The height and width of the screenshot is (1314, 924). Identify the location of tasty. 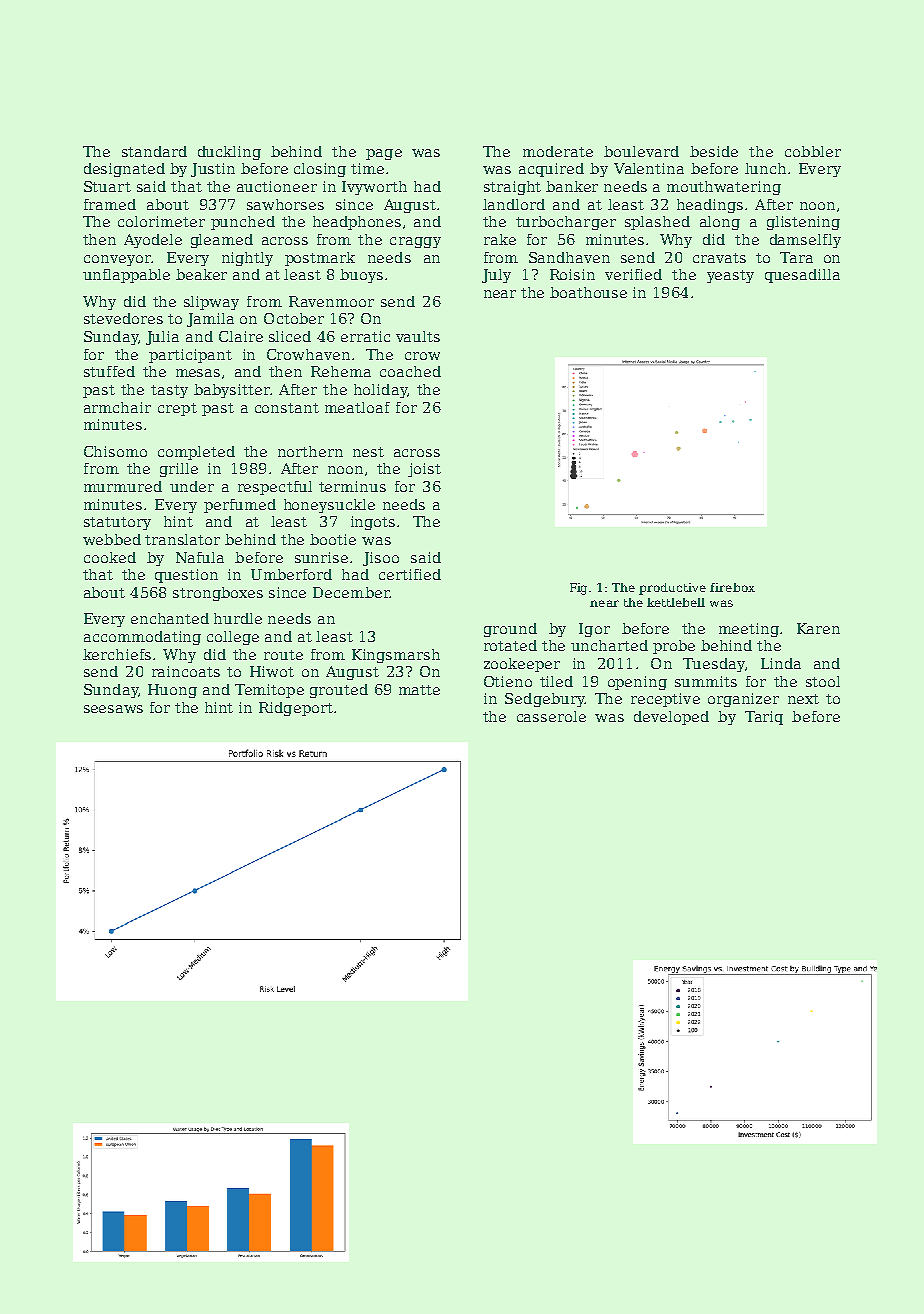
(169, 391).
